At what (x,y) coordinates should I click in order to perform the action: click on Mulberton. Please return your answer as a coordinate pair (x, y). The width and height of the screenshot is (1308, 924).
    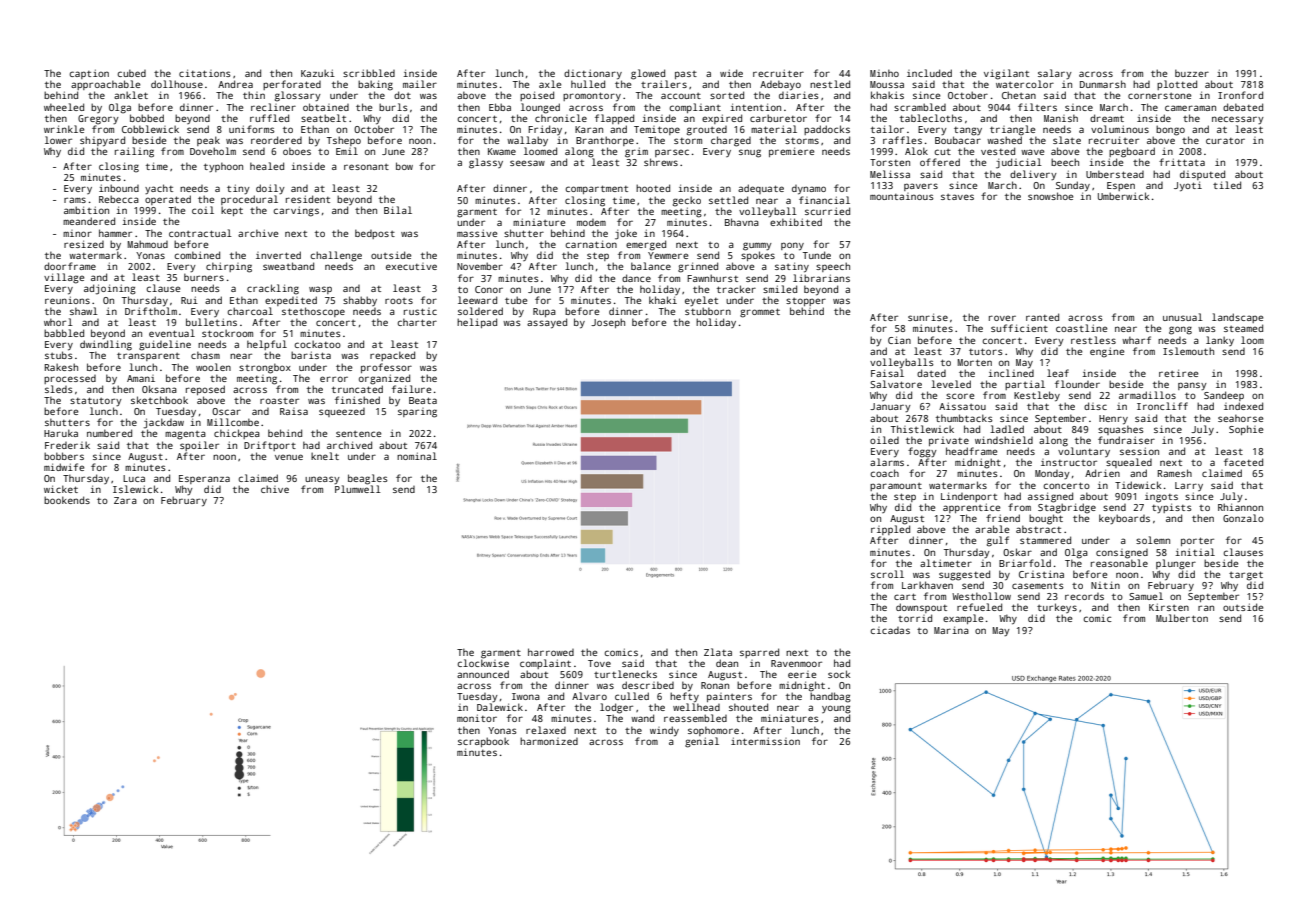
    Looking at the image, I should click on (1182, 618).
